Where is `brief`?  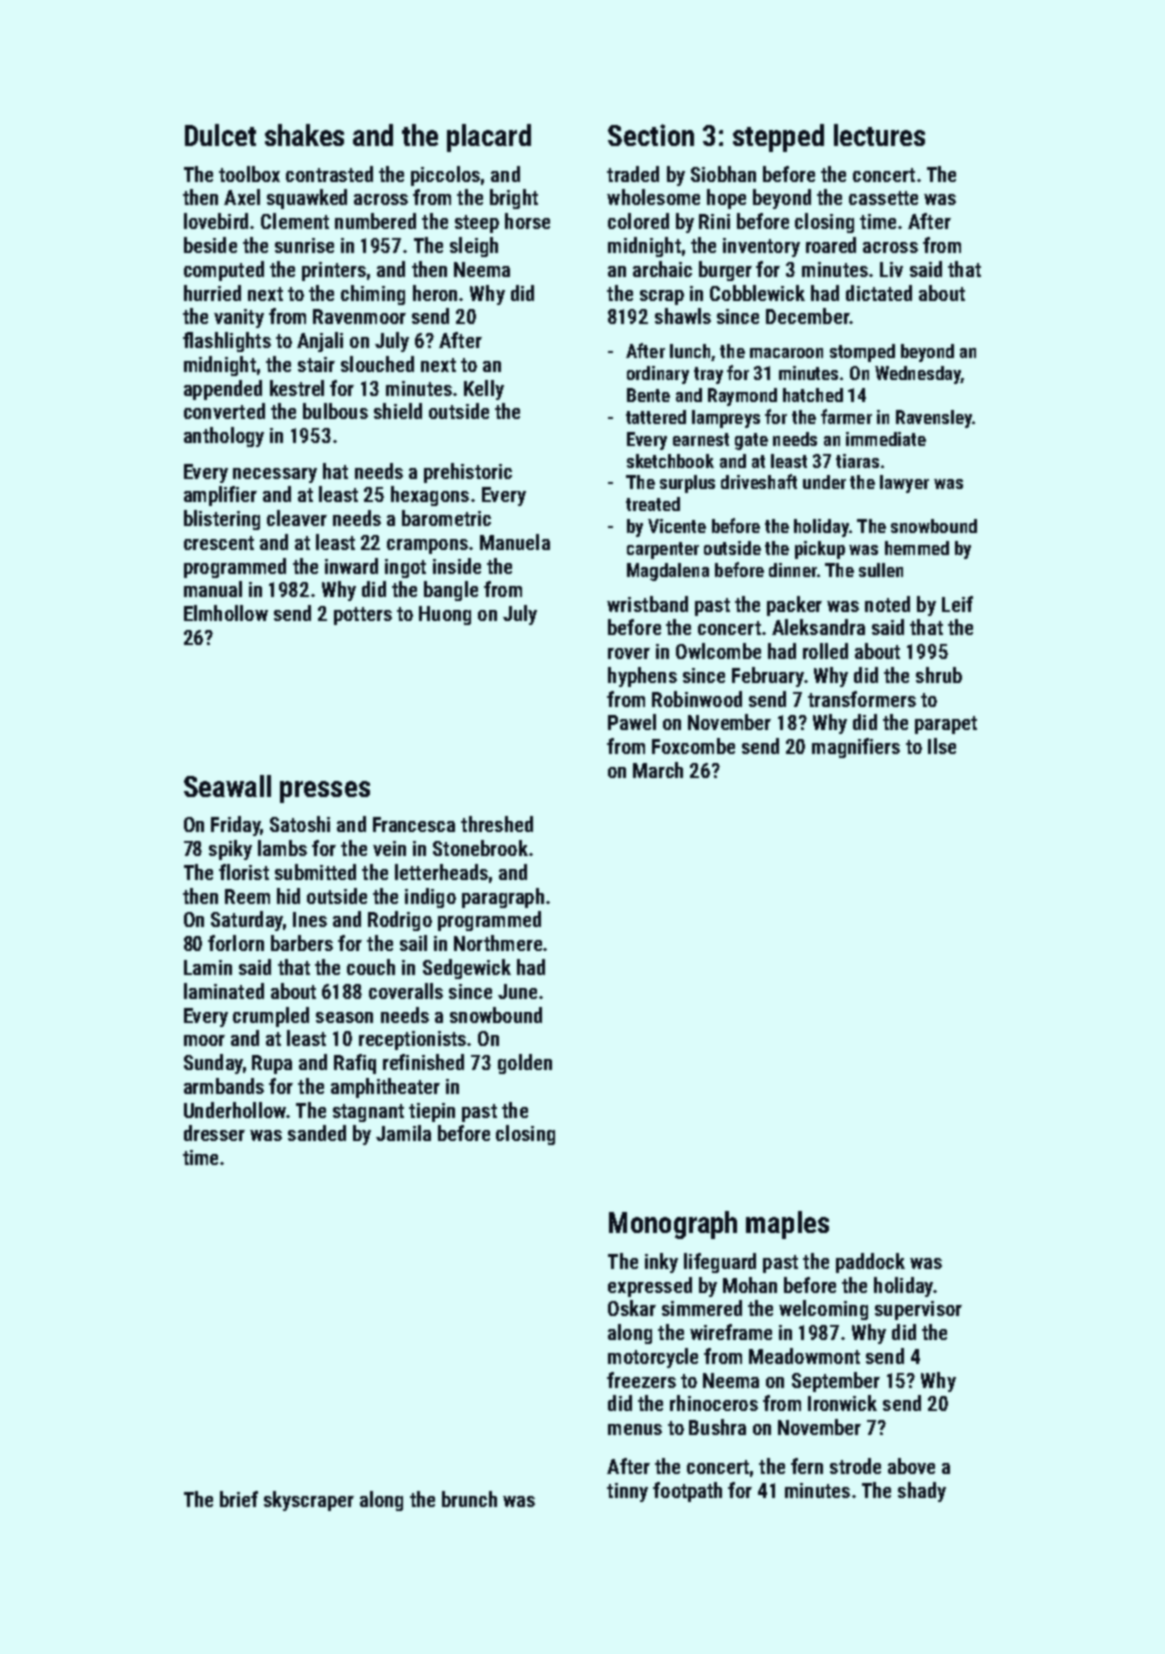
brief is located at coordinates (239, 1499).
